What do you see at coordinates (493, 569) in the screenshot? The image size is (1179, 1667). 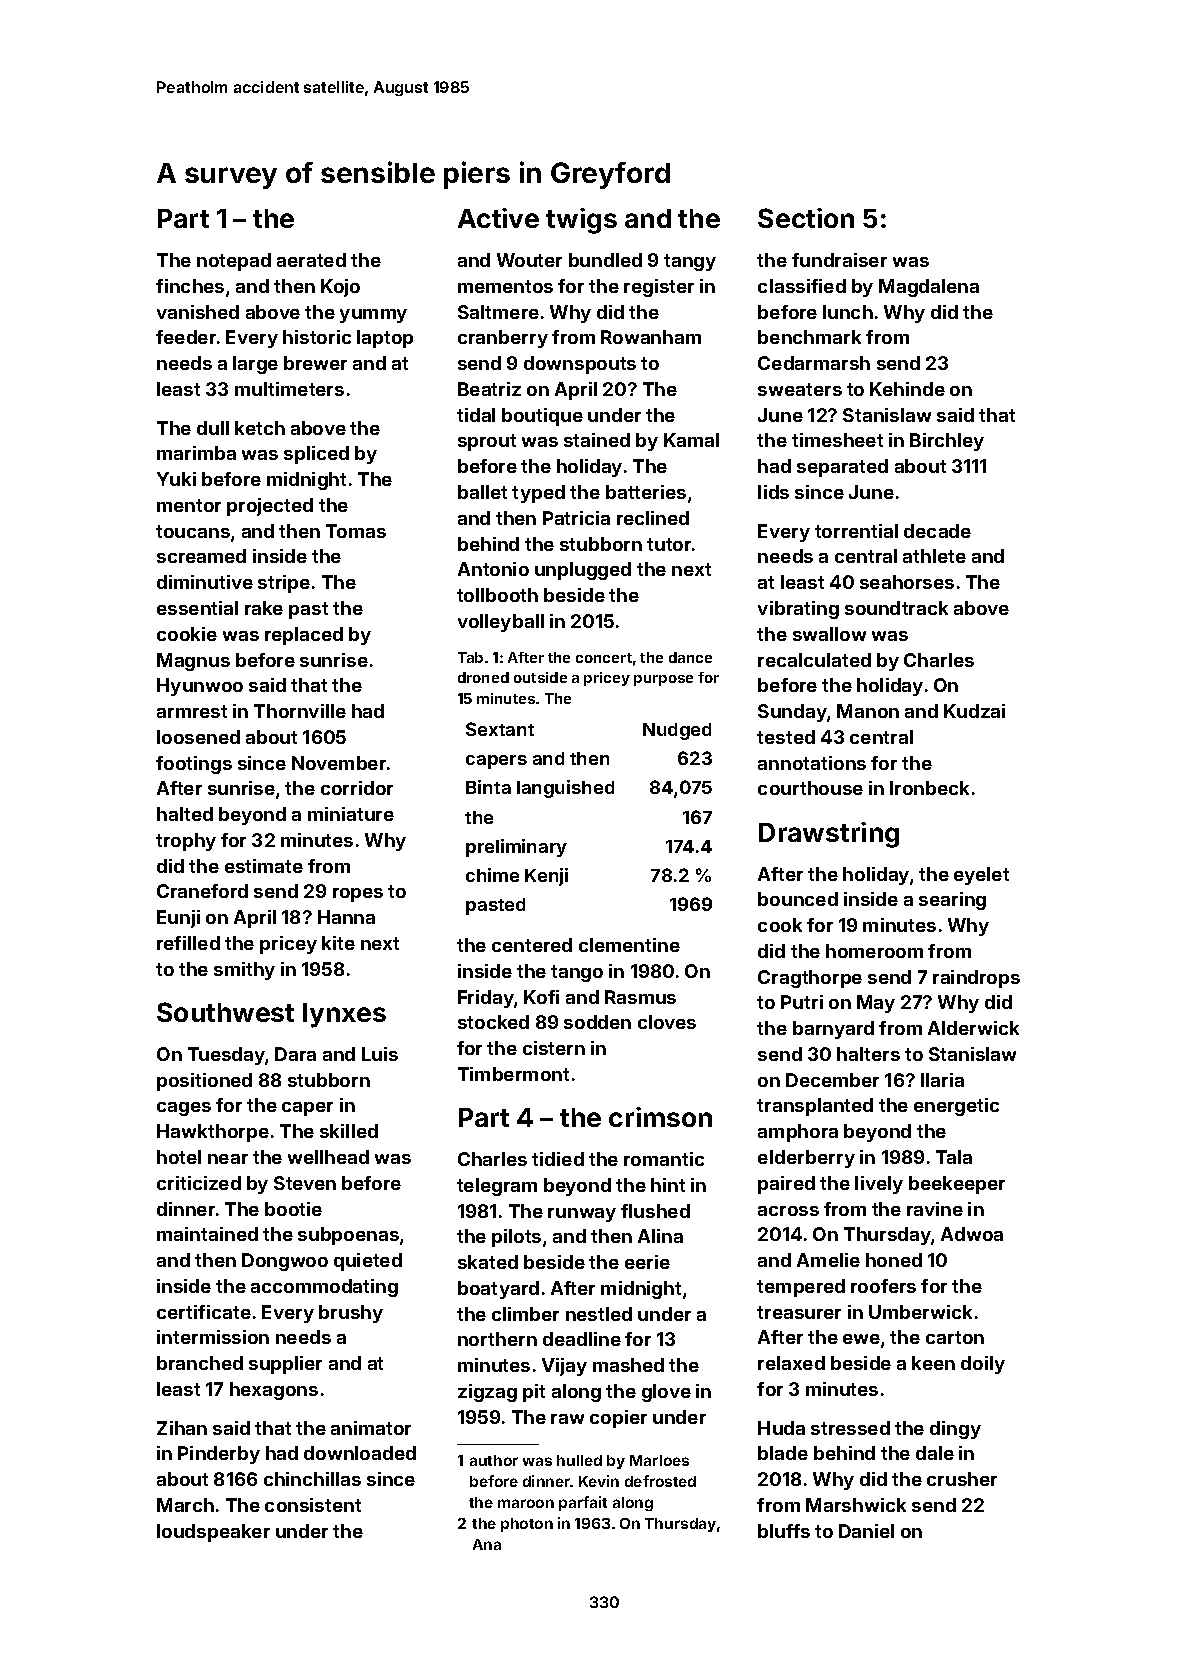 I see `Antonio` at bounding box center [493, 569].
